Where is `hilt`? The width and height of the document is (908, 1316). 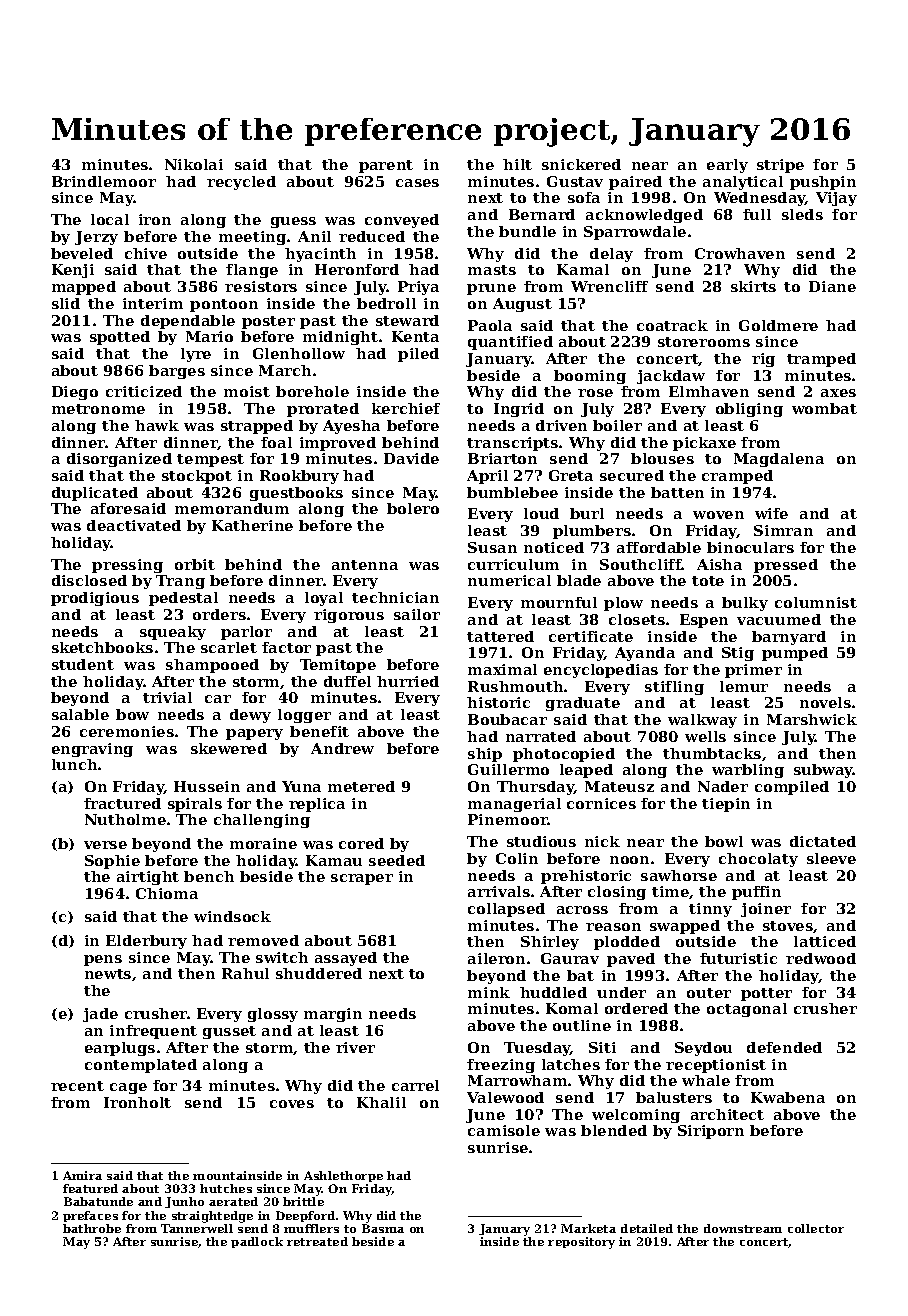
hilt is located at coordinates (517, 164).
